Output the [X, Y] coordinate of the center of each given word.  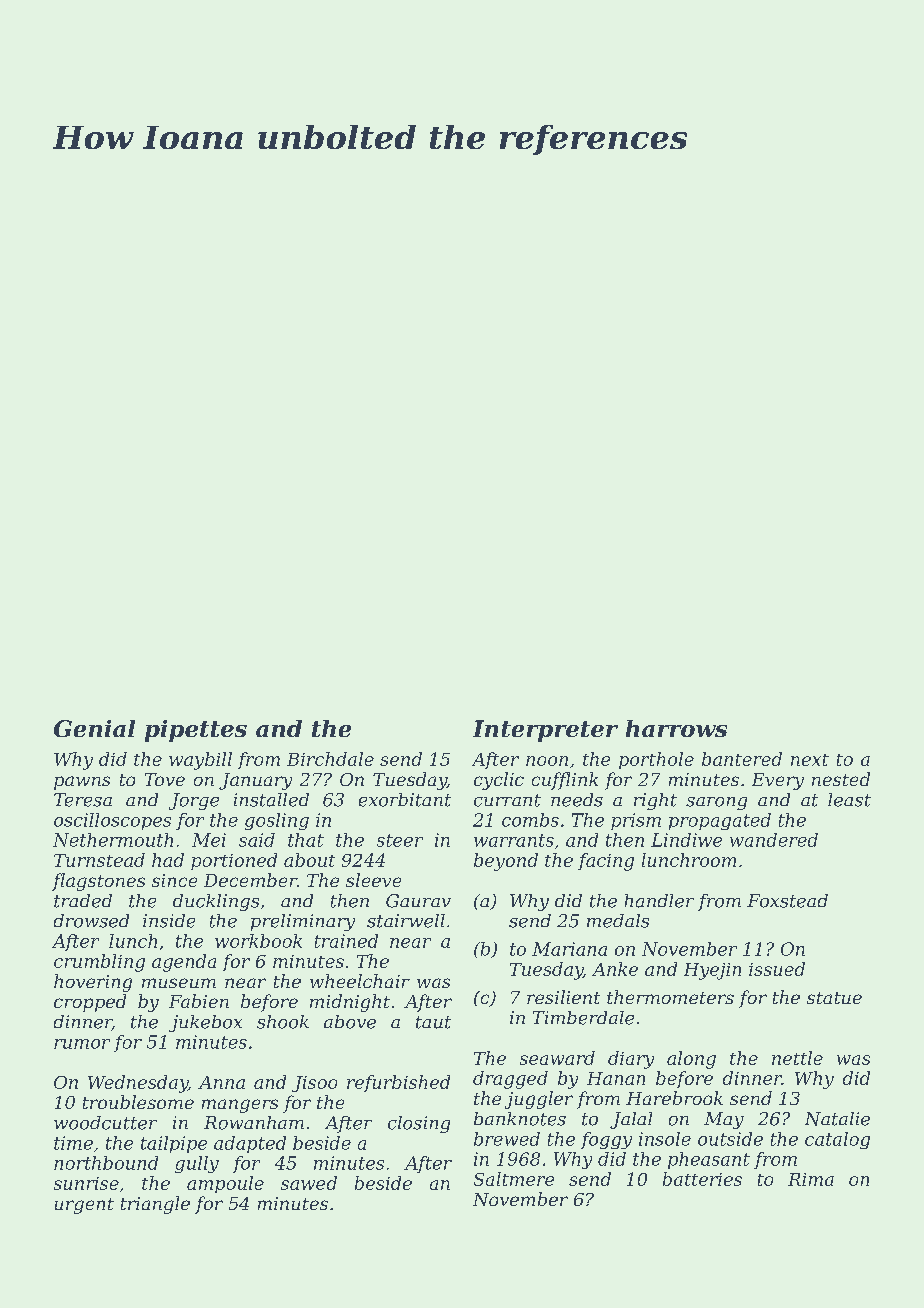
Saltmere [514, 1179]
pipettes [196, 731]
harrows [676, 728]
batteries [702, 1179]
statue [834, 998]
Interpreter [545, 731]
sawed [309, 1183]
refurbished [398, 1083]
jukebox [205, 1023]
